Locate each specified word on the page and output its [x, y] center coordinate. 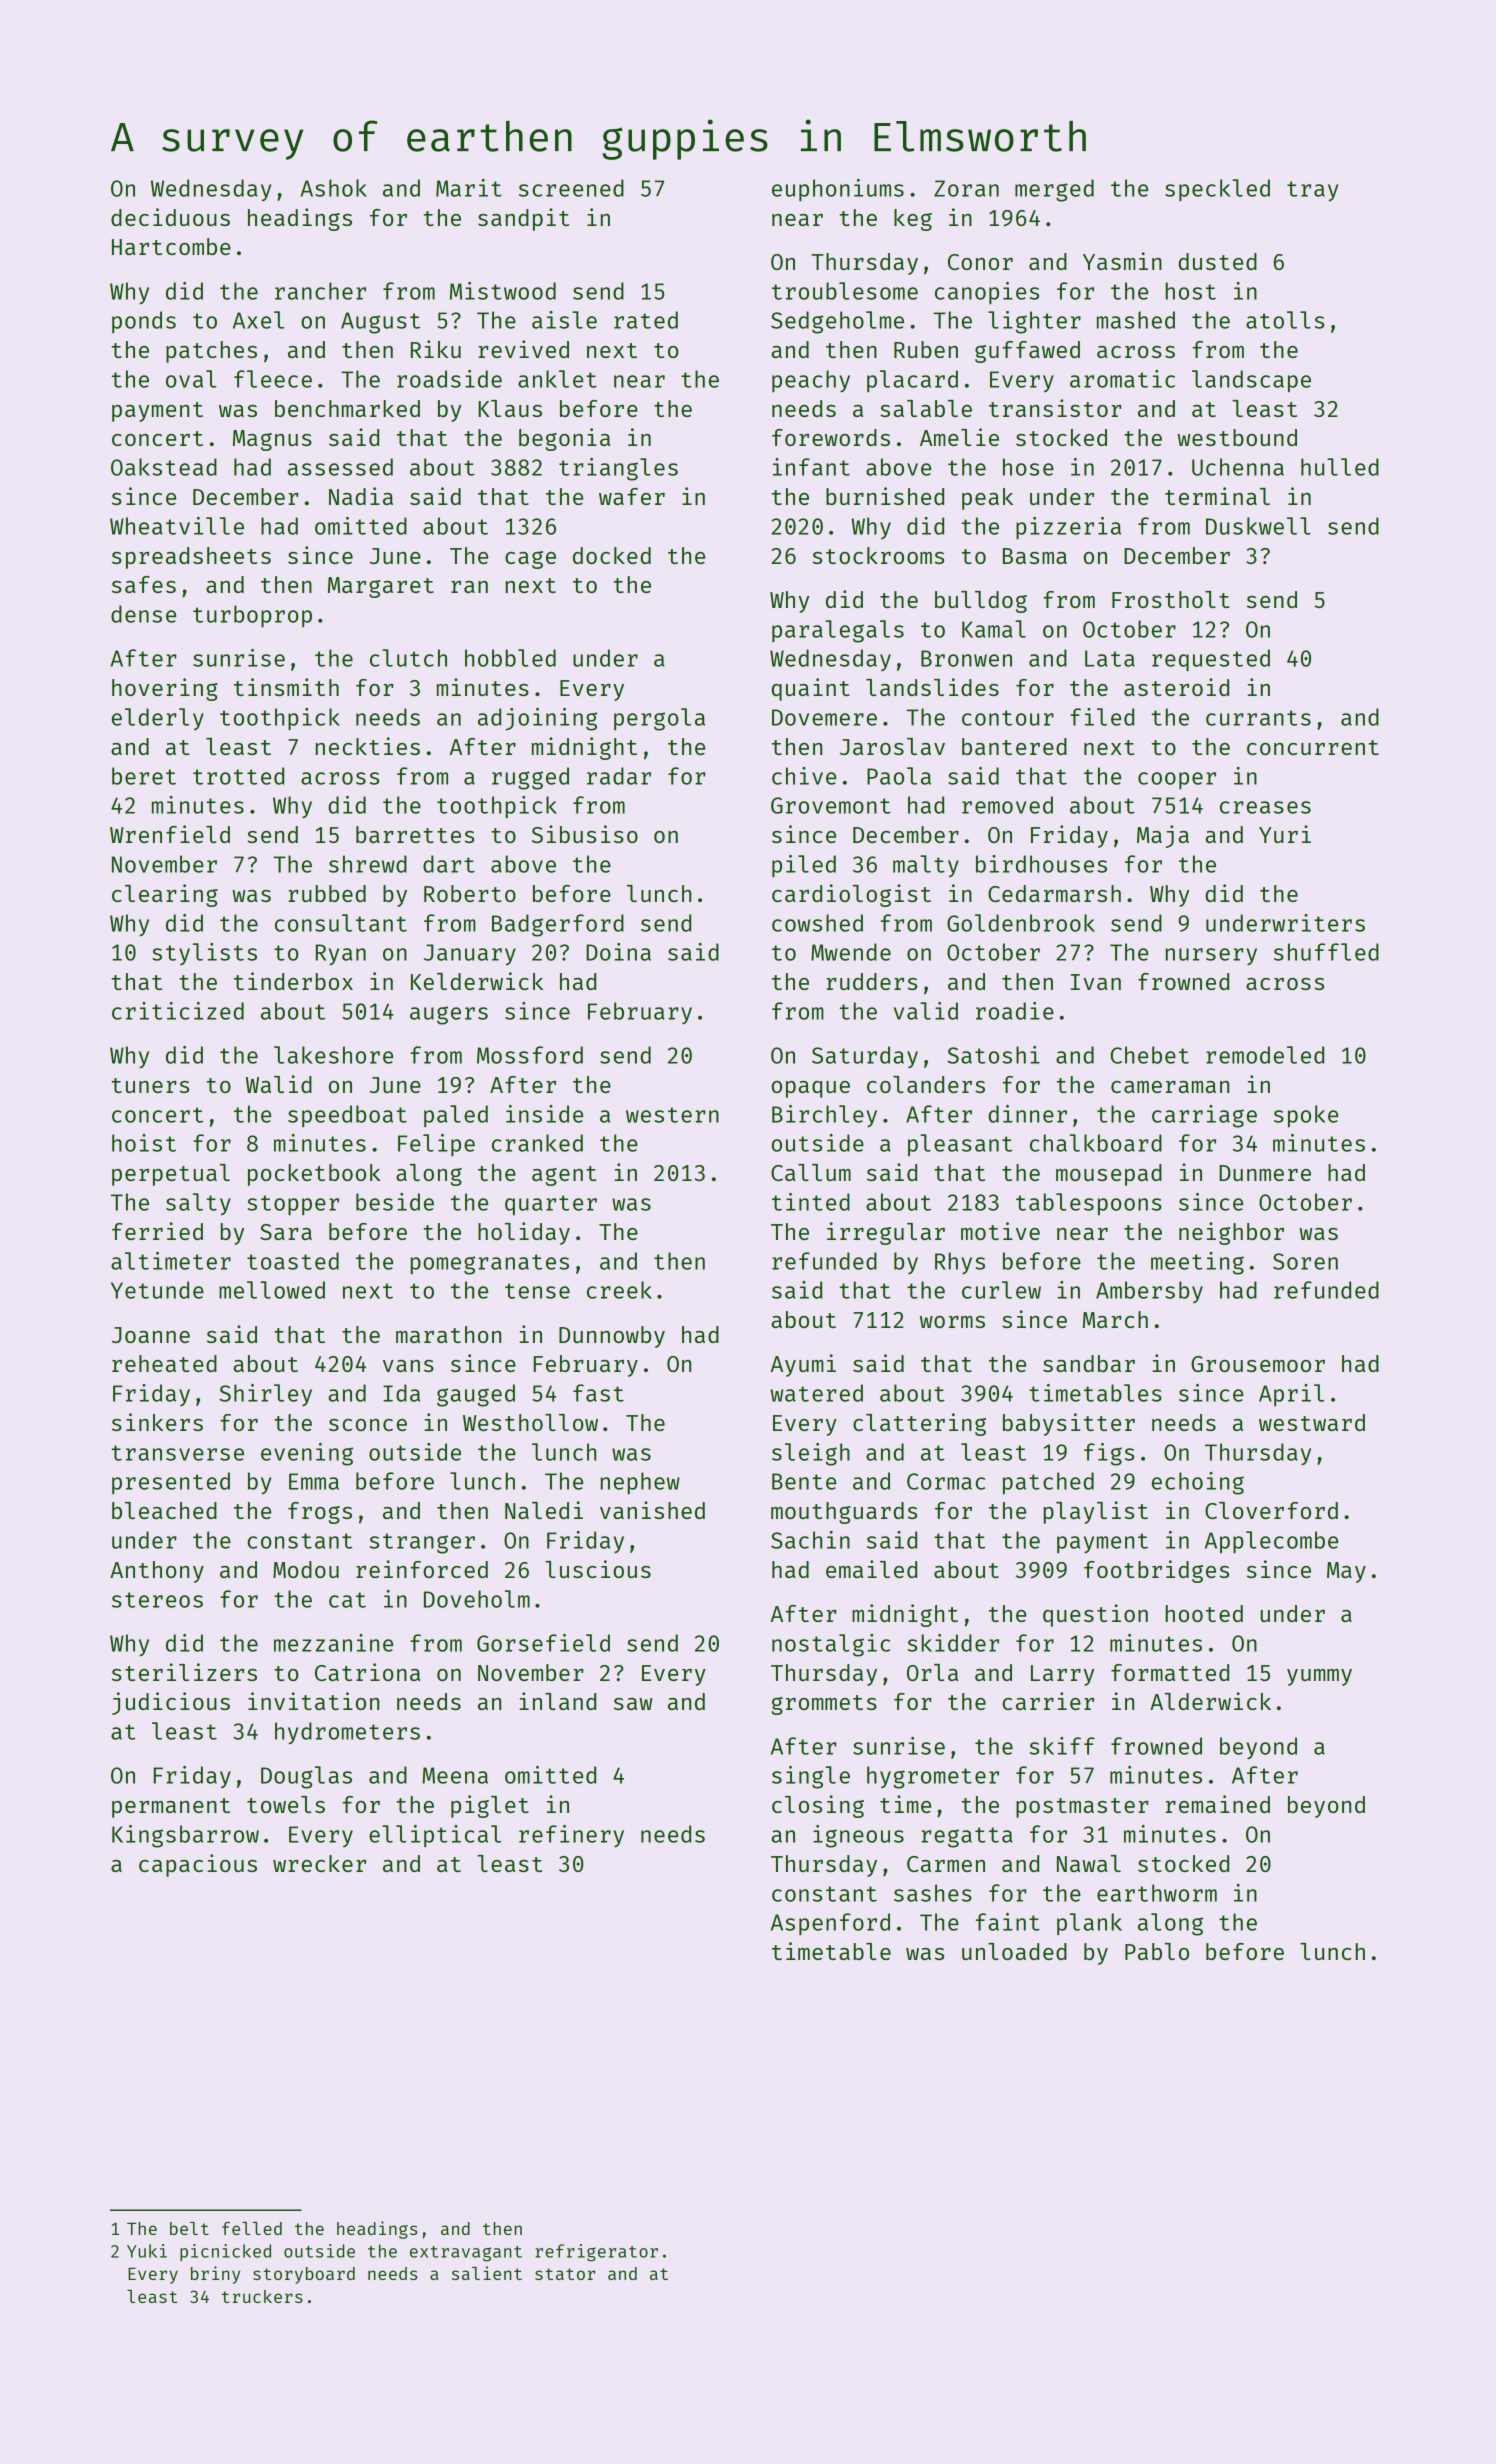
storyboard [304, 2275]
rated [646, 320]
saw [633, 1704]
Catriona [367, 1672]
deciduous [170, 217]
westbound [1237, 437]
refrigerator [596, 2253]
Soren [1305, 1261]
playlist [1095, 1512]
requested [1211, 660]
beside [395, 1202]
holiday [524, 1233]
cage [530, 560]
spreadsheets [191, 558]
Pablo [1157, 1951]
